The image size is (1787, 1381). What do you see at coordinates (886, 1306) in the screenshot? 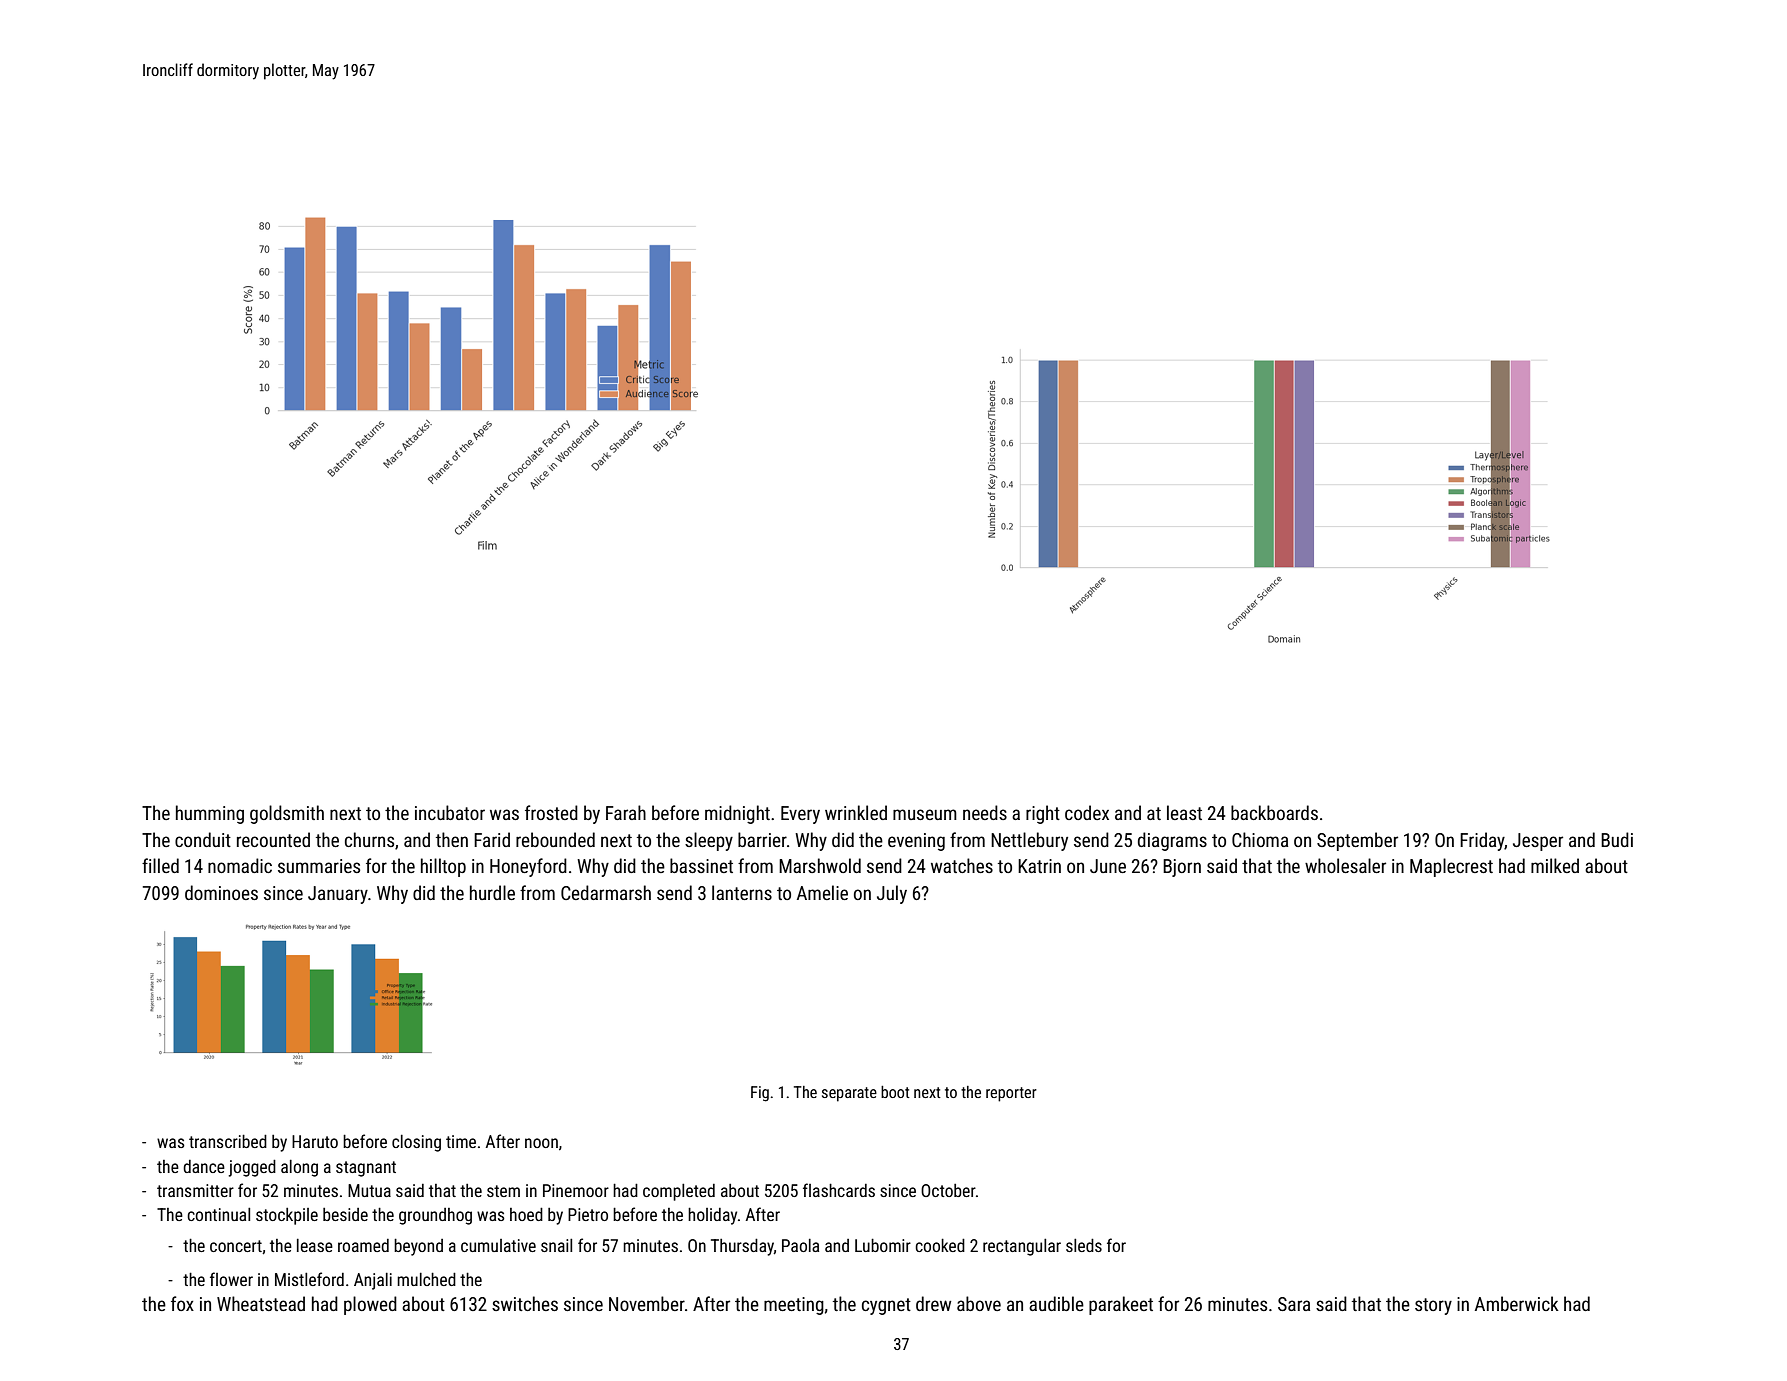
I see `cygnet` at bounding box center [886, 1306].
